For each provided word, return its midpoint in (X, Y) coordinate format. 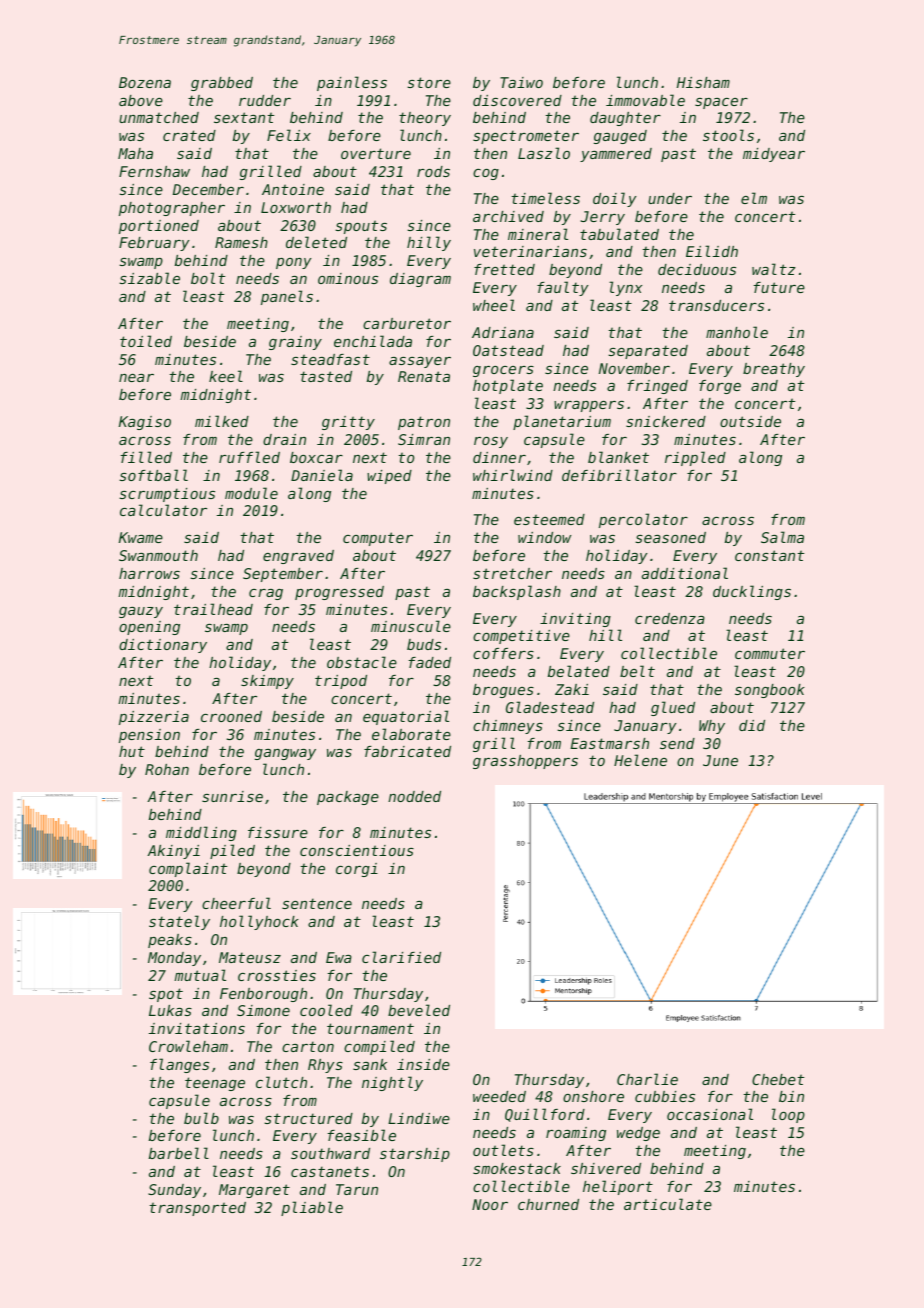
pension (149, 736)
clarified (401, 957)
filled (146, 457)
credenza (670, 618)
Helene (640, 760)
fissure (278, 832)
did (752, 725)
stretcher (512, 573)
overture (376, 153)
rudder (265, 100)
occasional (710, 1114)
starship (415, 1155)
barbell (179, 1153)
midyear (774, 155)
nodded (414, 796)
